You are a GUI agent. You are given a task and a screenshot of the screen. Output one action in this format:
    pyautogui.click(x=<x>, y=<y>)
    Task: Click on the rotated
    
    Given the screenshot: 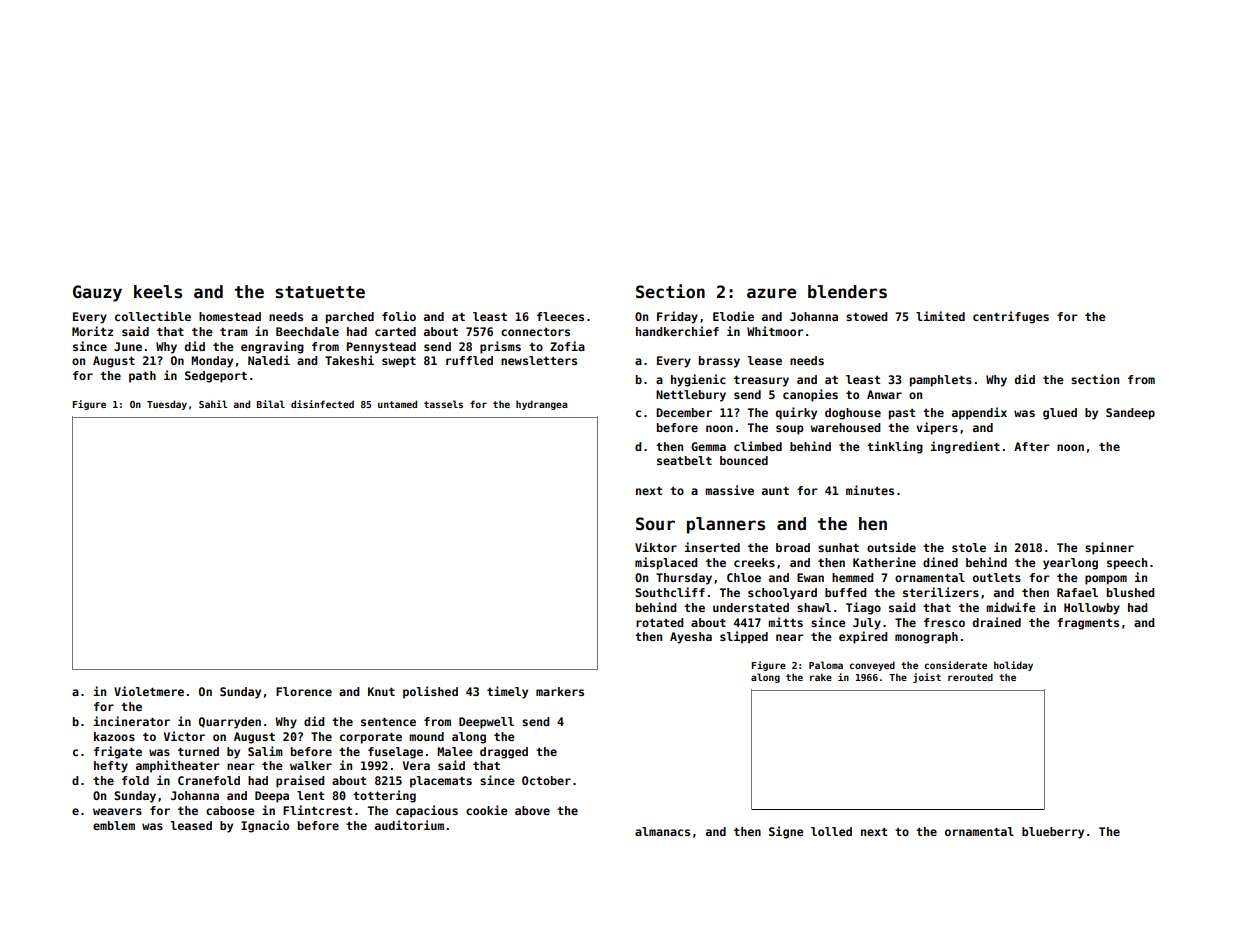 What is the action you would take?
    pyautogui.click(x=660, y=622)
